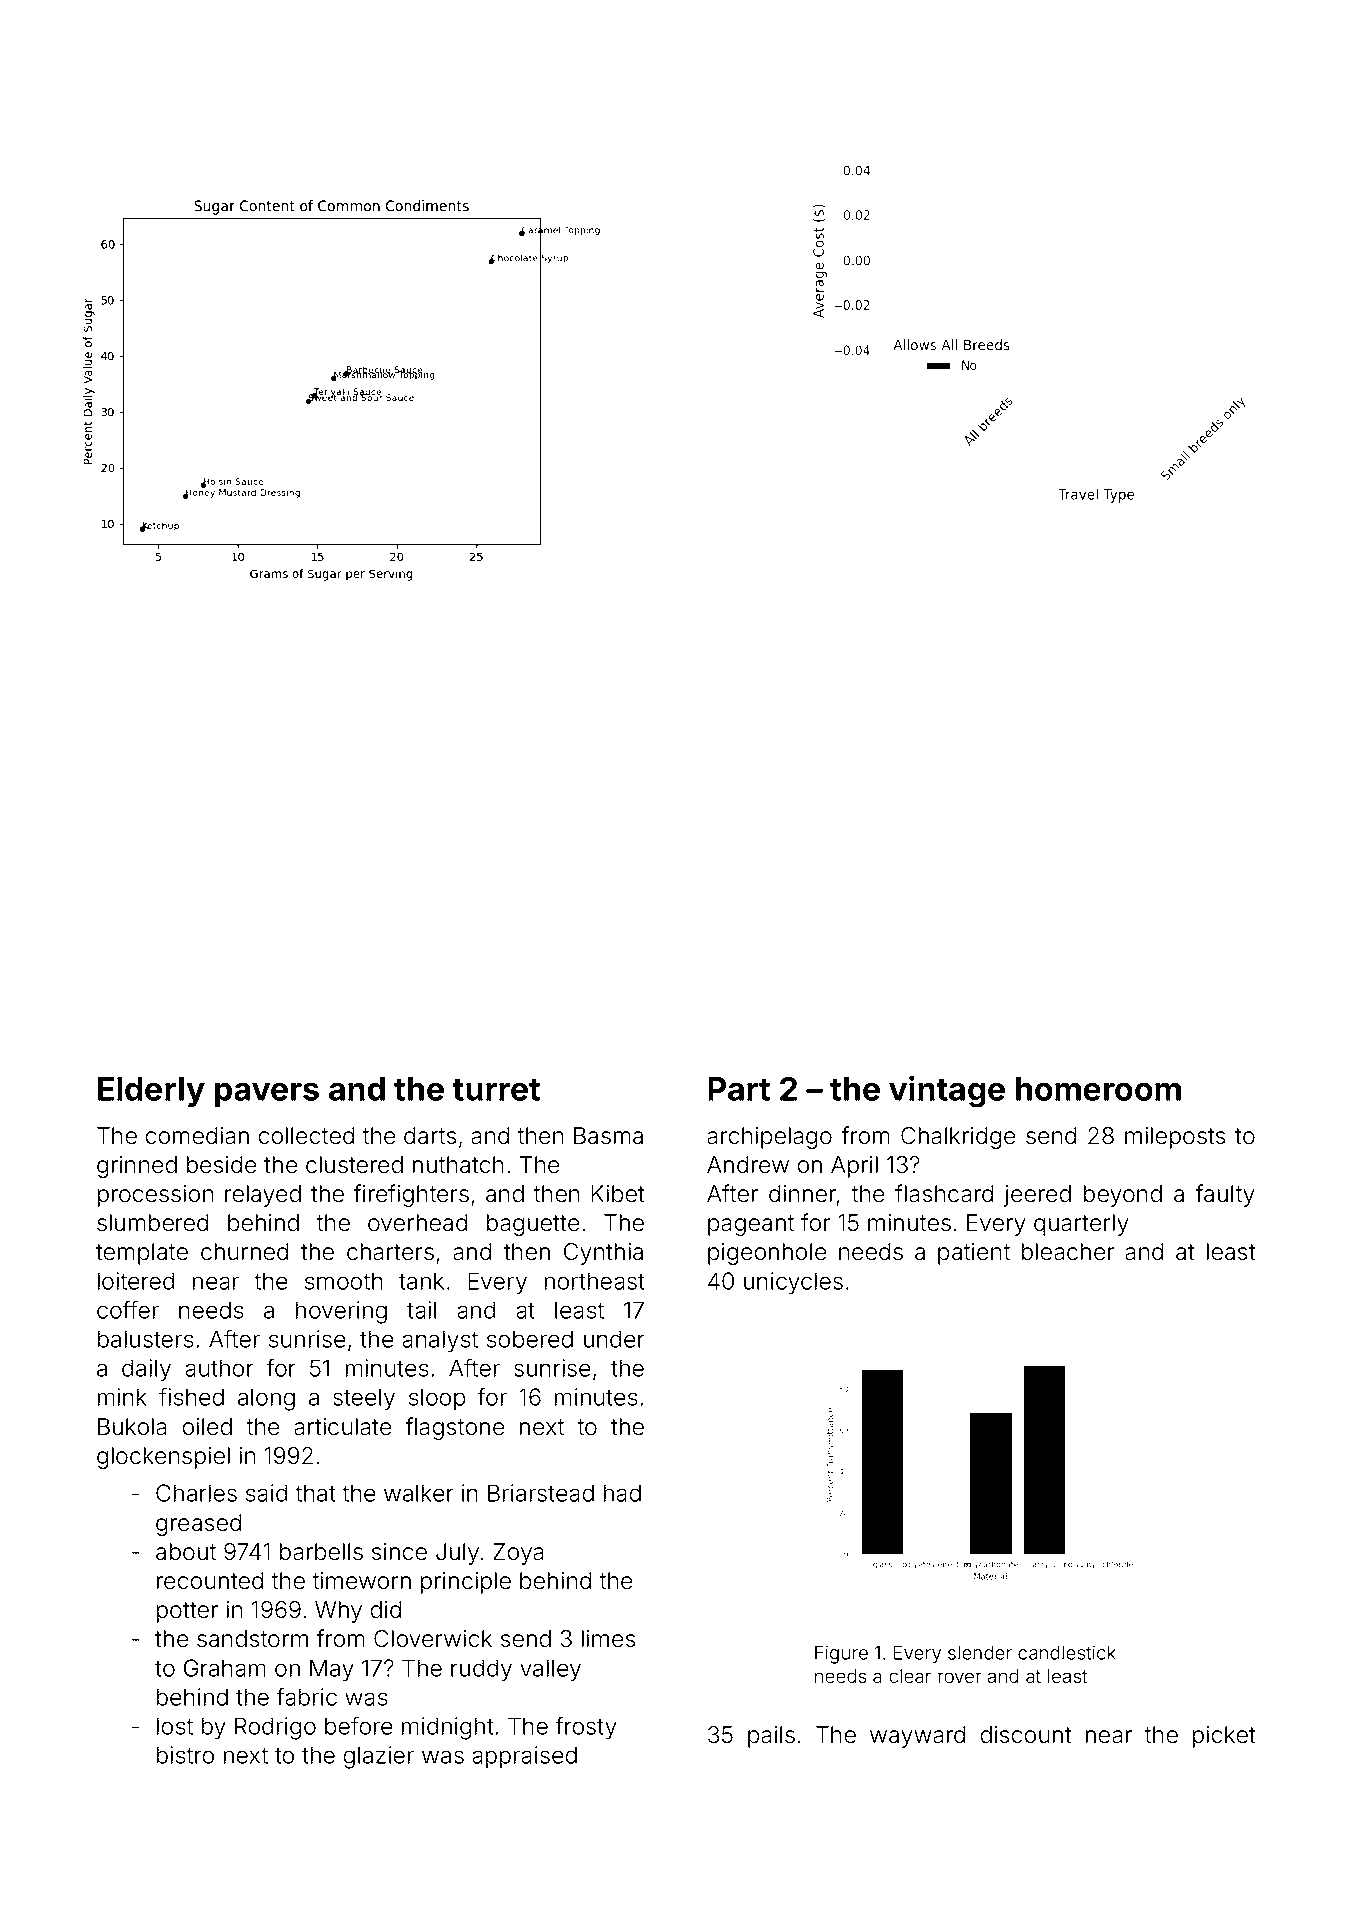  I want to click on tank, so click(421, 1281).
